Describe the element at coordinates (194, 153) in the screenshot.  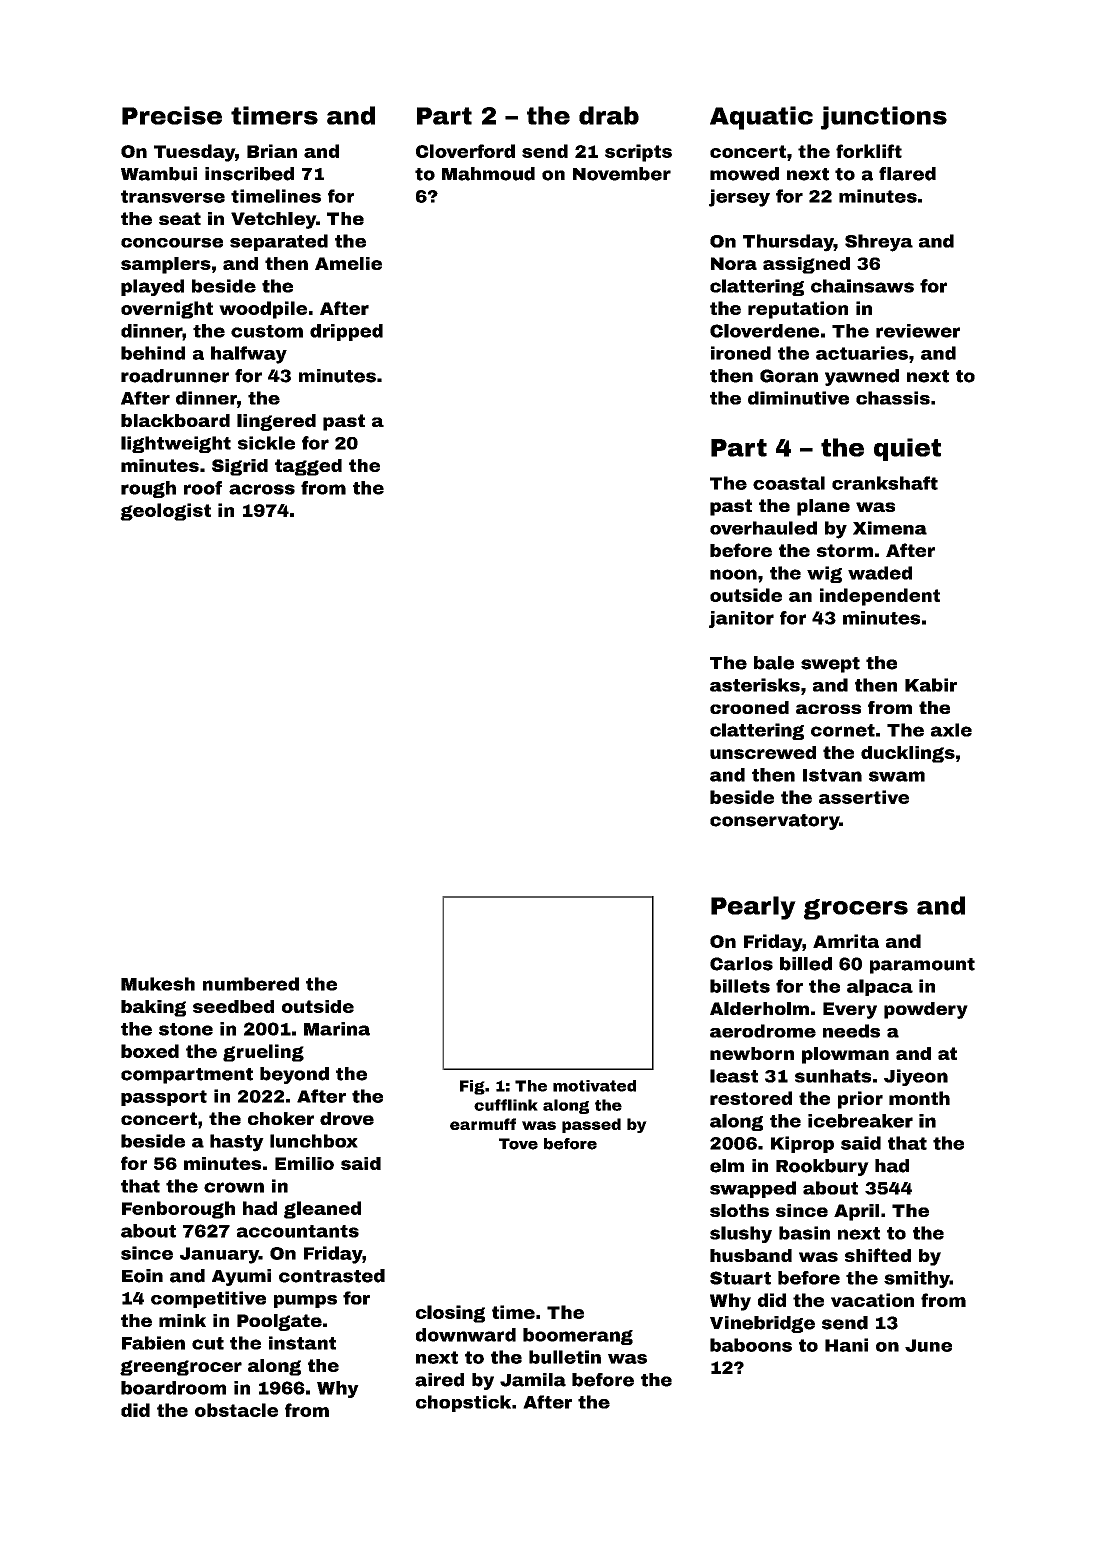
I see `Tuesday` at that location.
